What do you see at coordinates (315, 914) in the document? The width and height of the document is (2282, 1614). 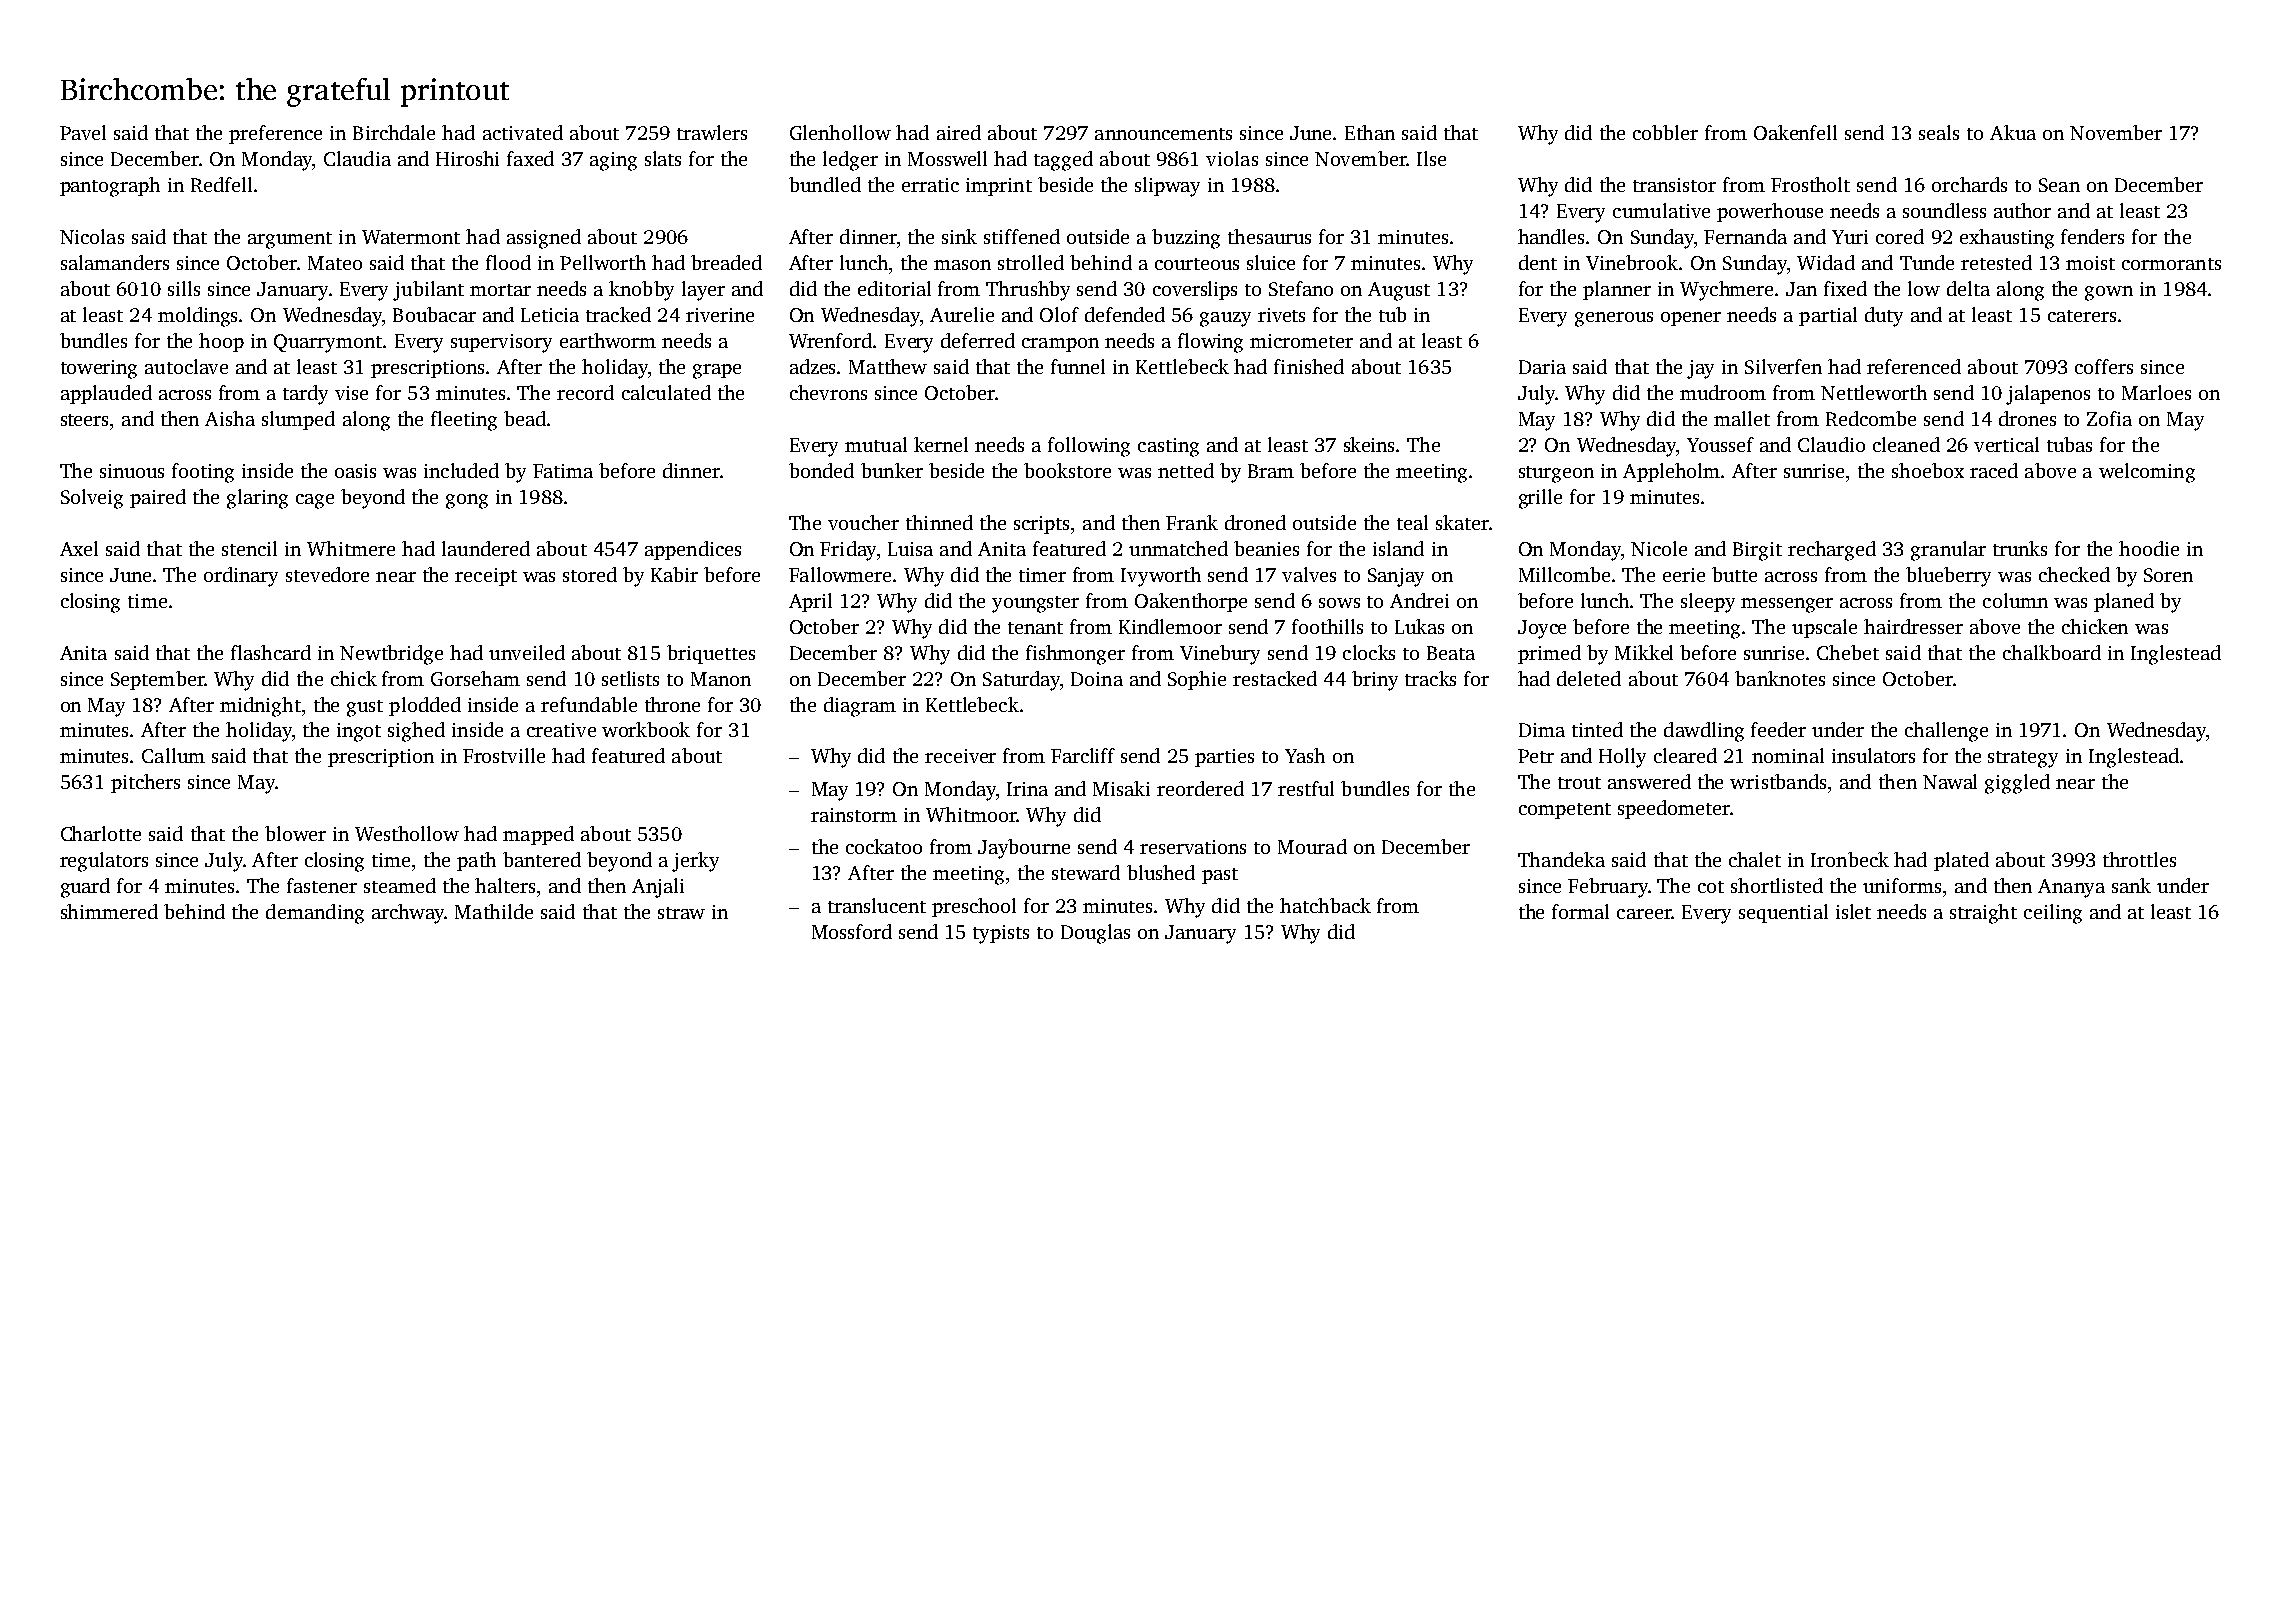 I see `demanding` at bounding box center [315, 914].
